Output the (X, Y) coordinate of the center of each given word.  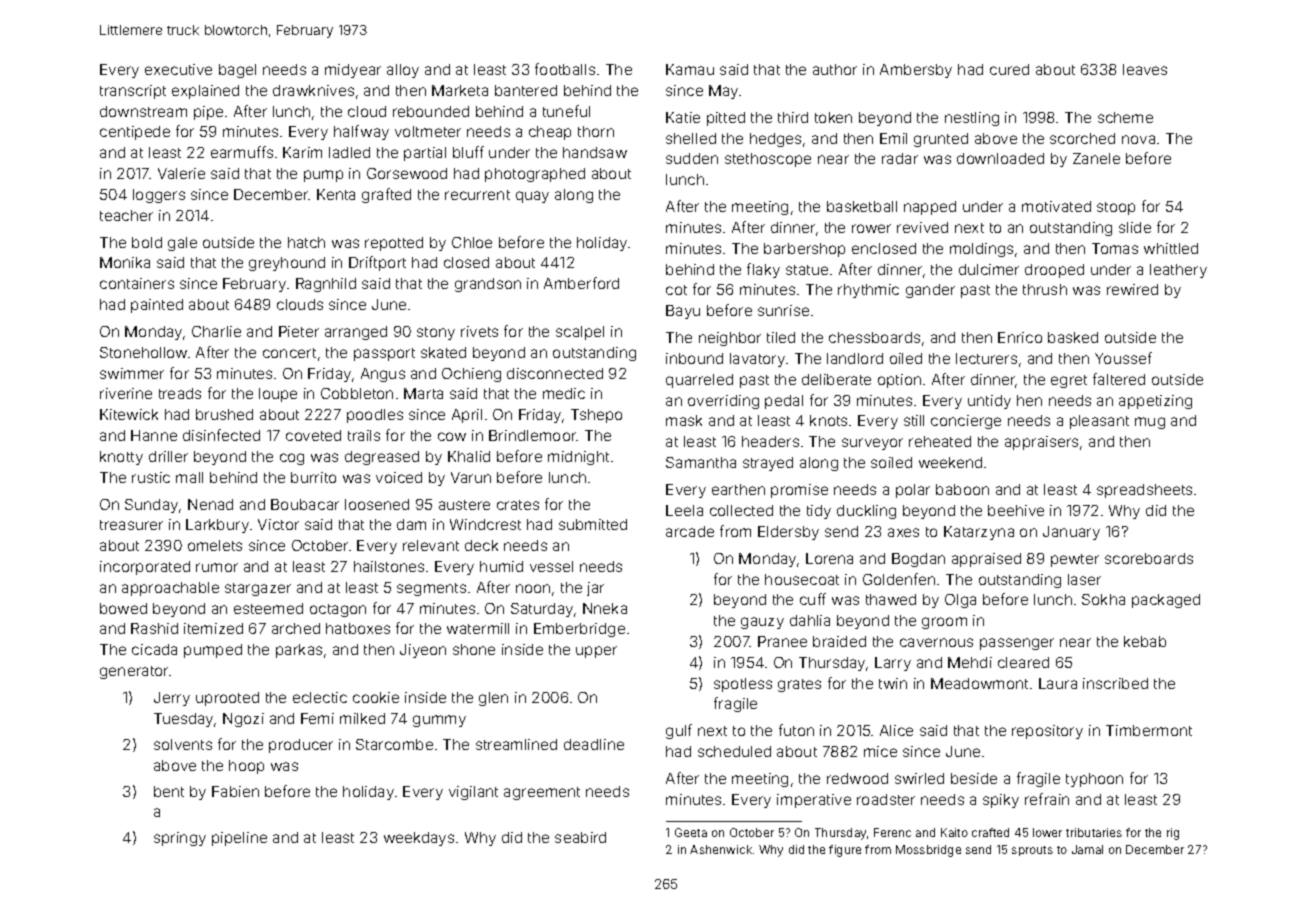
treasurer (131, 525)
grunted (941, 140)
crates (518, 505)
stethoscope (768, 160)
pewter (1075, 560)
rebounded (431, 111)
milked (362, 718)
